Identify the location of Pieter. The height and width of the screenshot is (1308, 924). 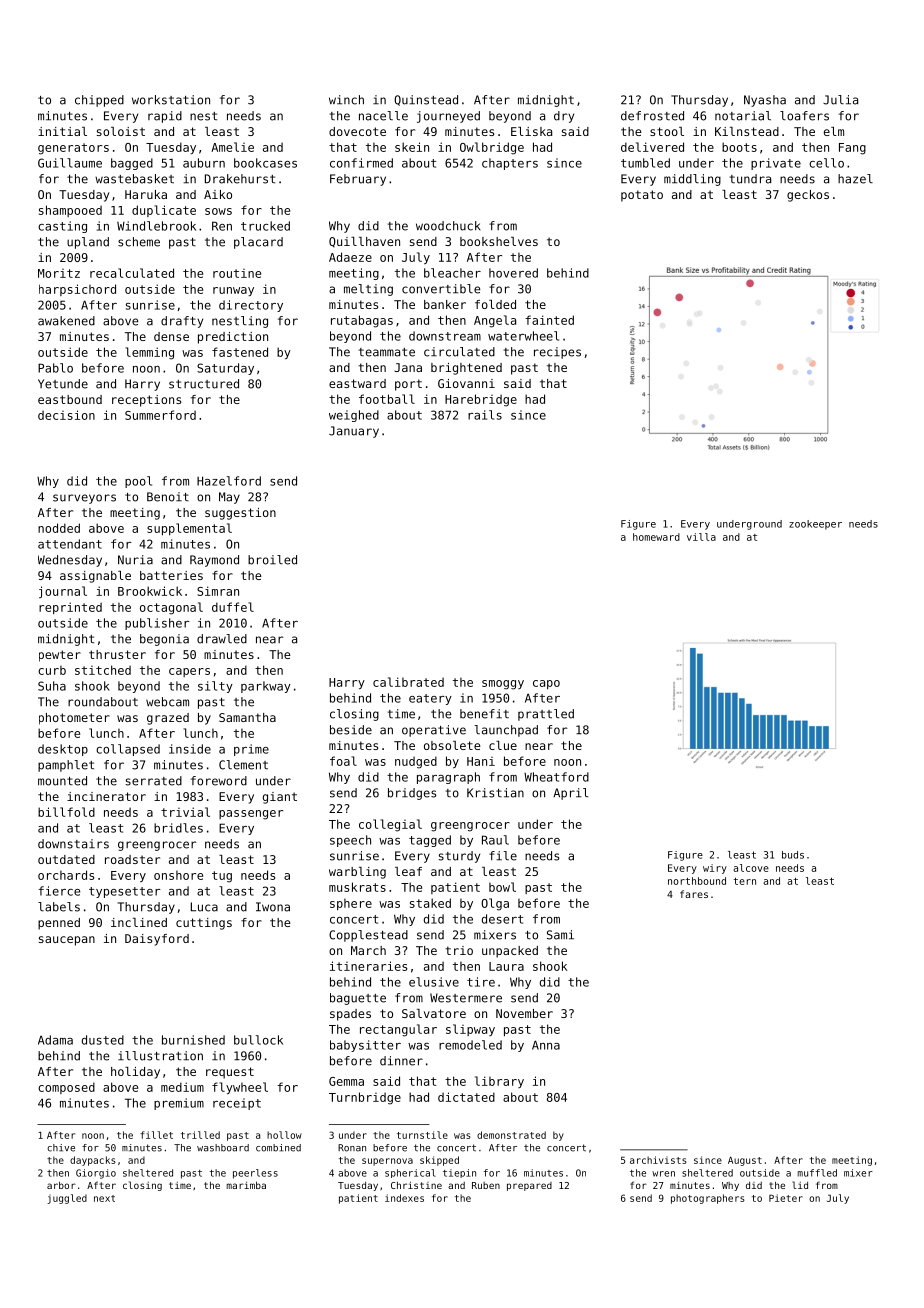
(786, 1198).
